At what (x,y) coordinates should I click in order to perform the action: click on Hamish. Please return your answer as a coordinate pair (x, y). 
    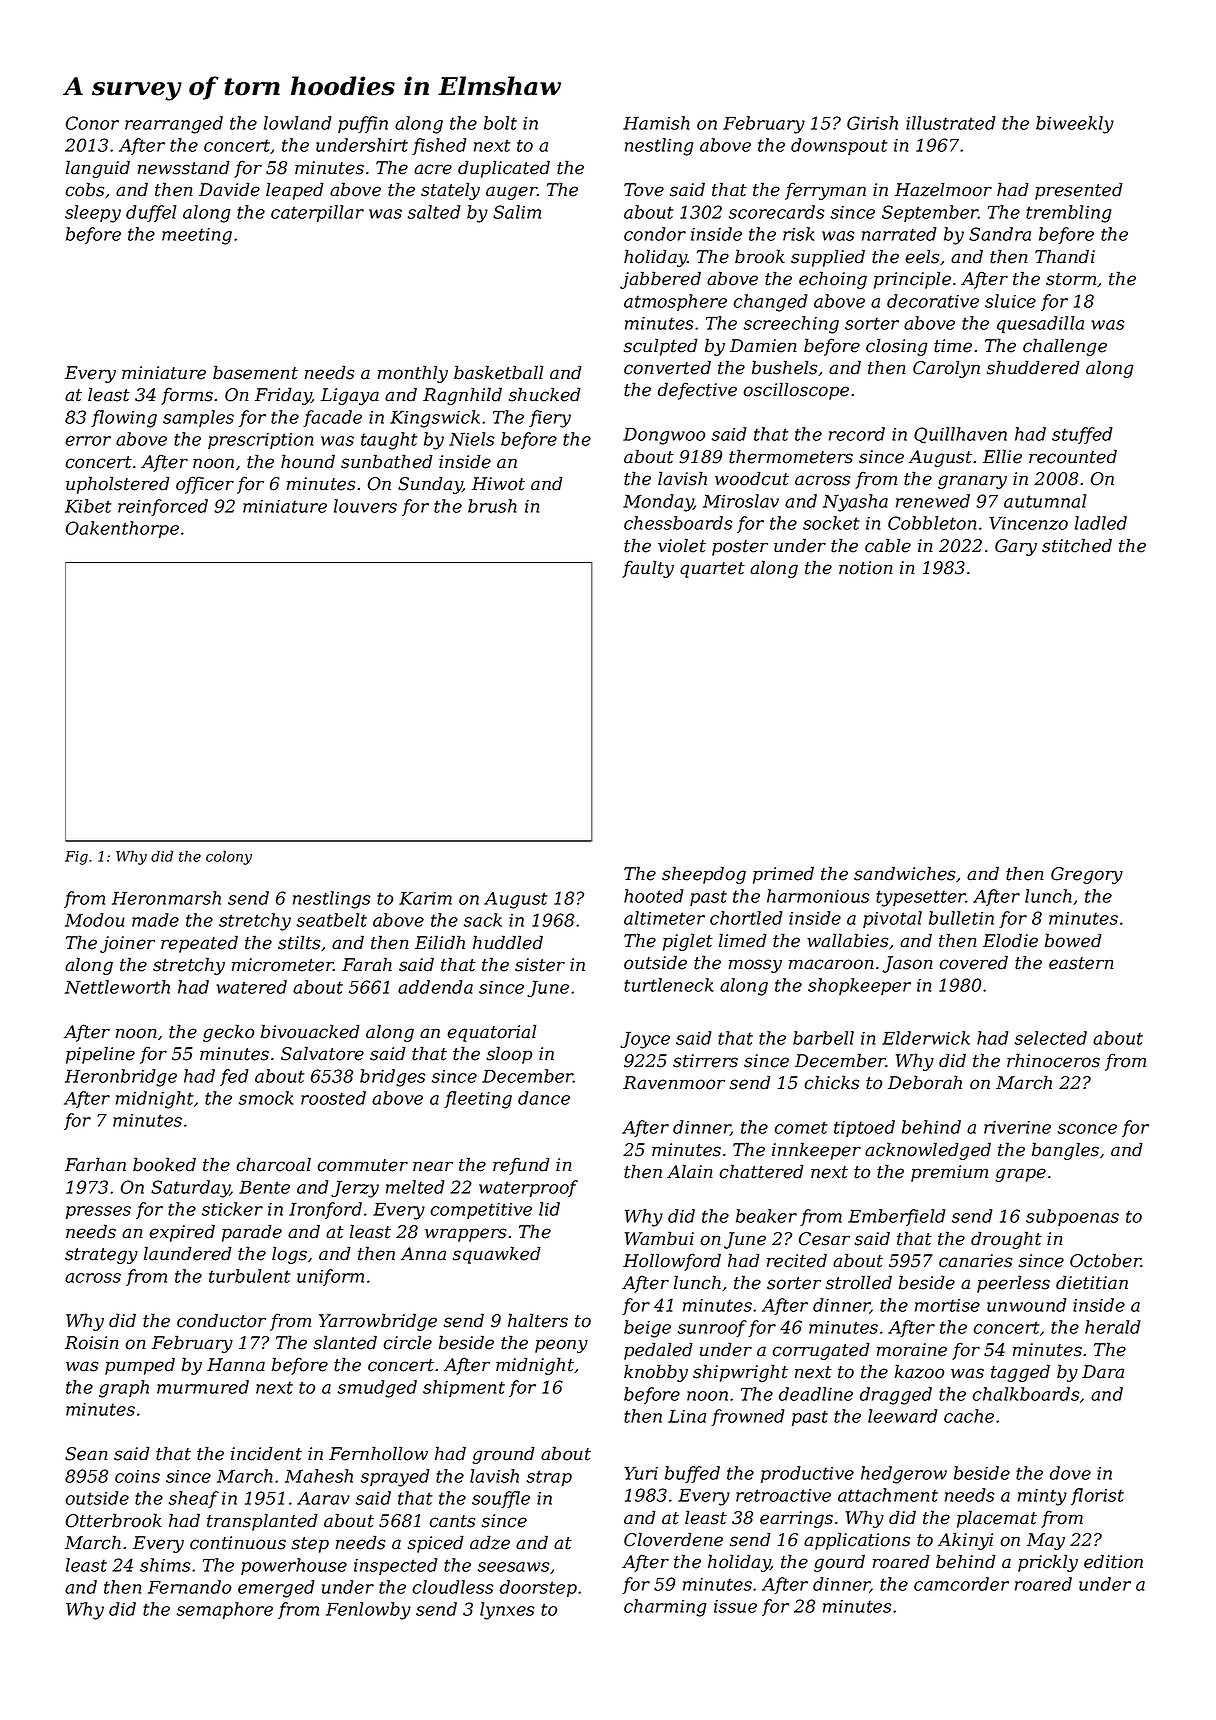
    Looking at the image, I should click on (656, 123).
